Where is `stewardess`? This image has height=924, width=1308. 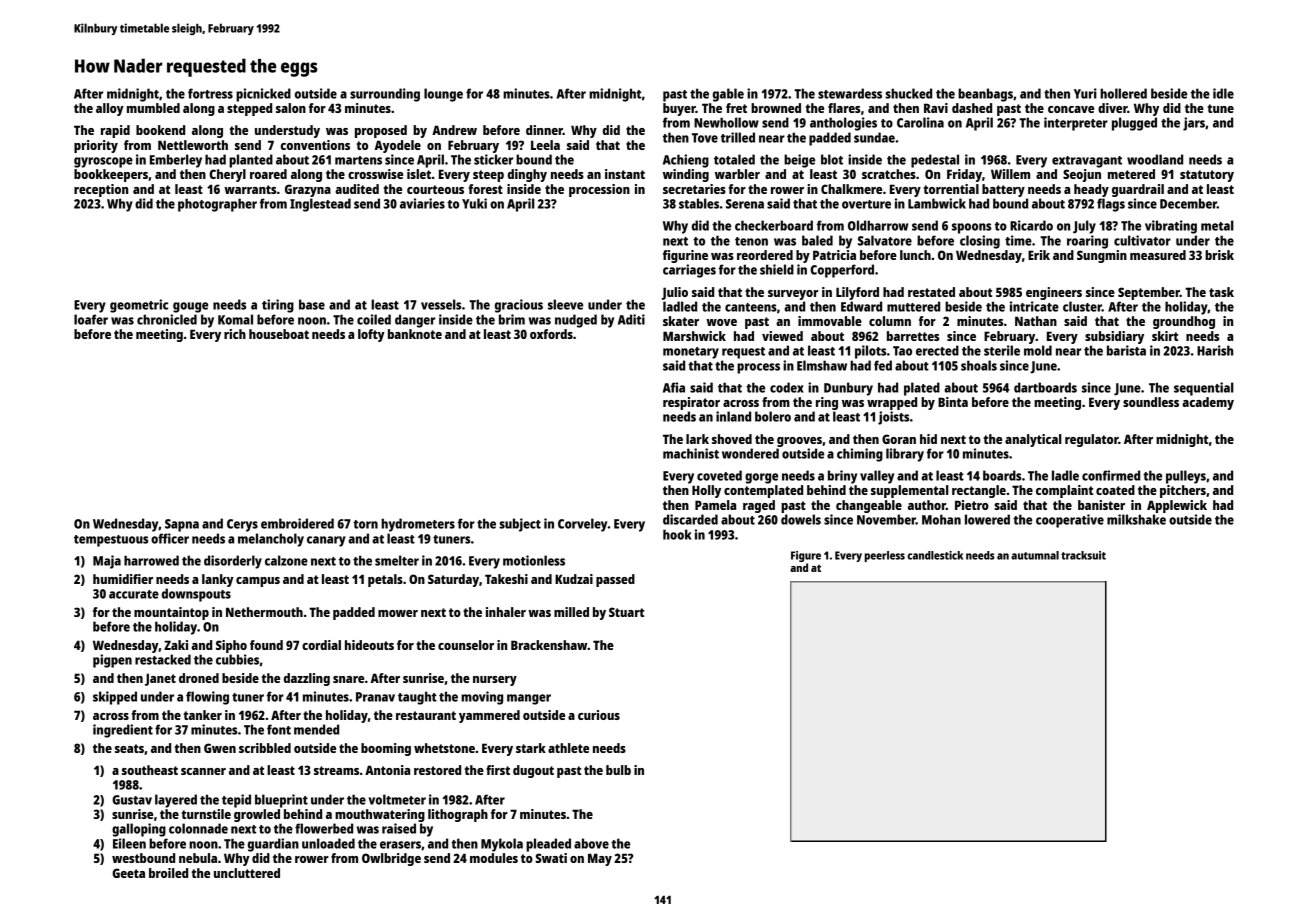 stewardess is located at coordinates (850, 93).
